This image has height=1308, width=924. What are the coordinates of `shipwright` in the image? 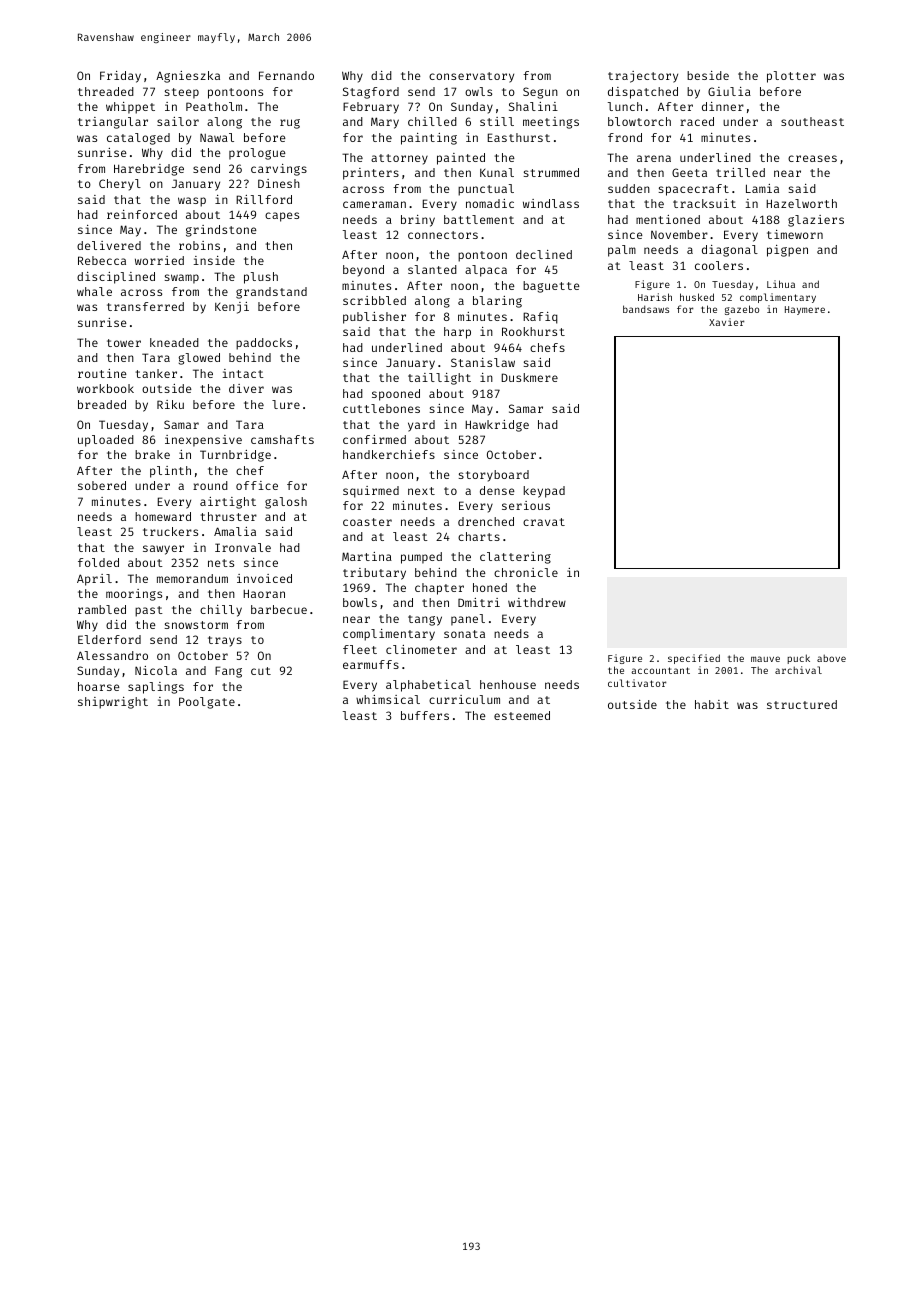 It's located at (113, 703).
